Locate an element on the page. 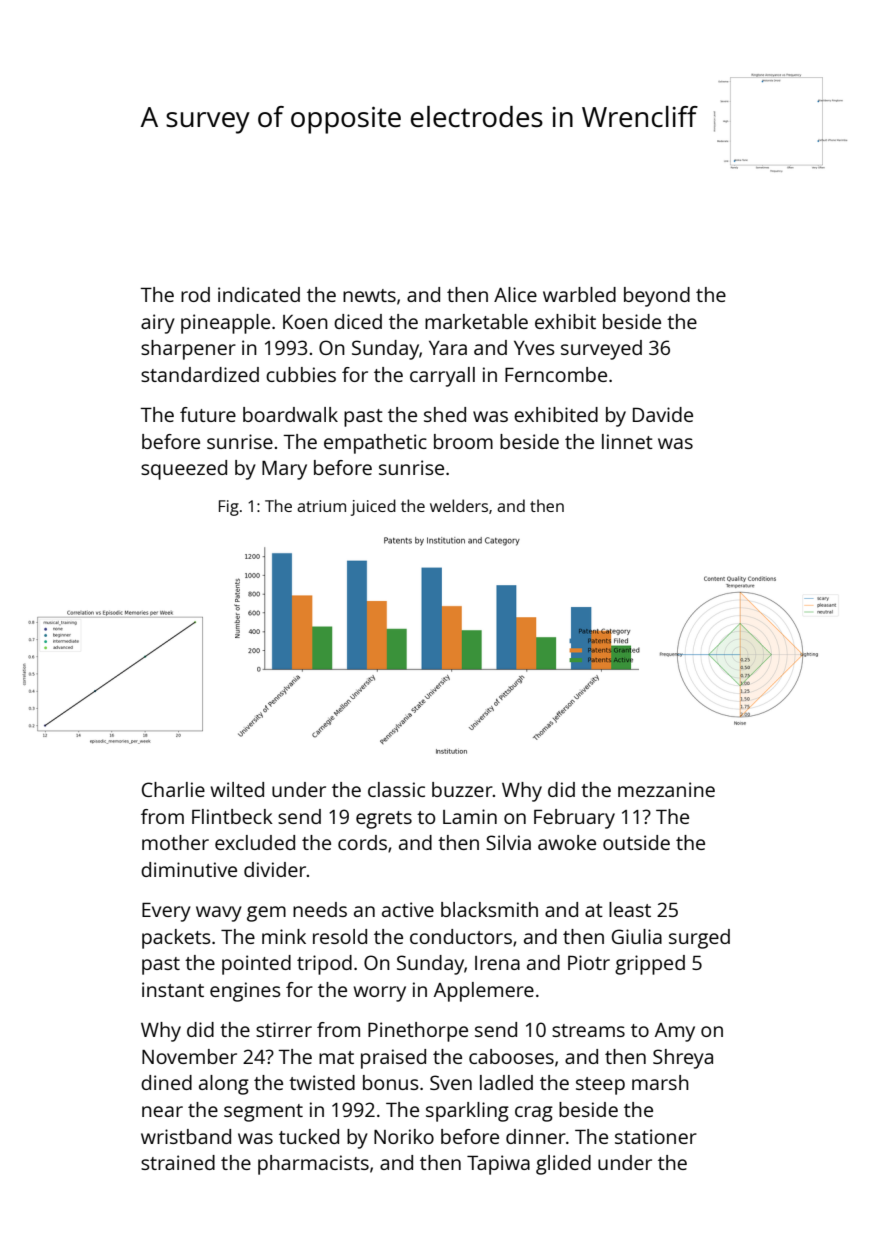  excluded is located at coordinates (255, 842).
